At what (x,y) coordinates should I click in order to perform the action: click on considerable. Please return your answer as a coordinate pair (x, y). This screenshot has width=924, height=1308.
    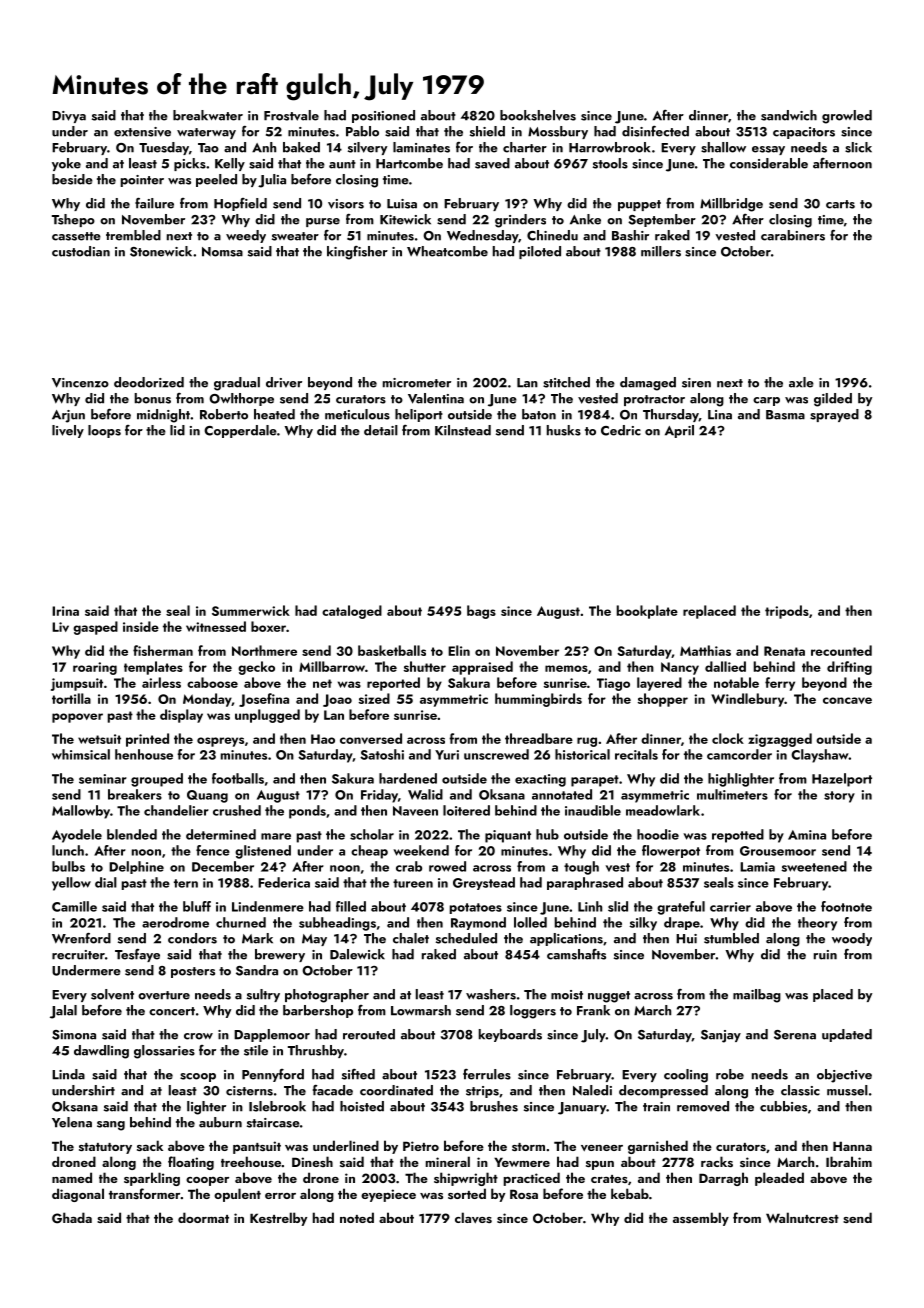
    Looking at the image, I should click on (769, 163).
